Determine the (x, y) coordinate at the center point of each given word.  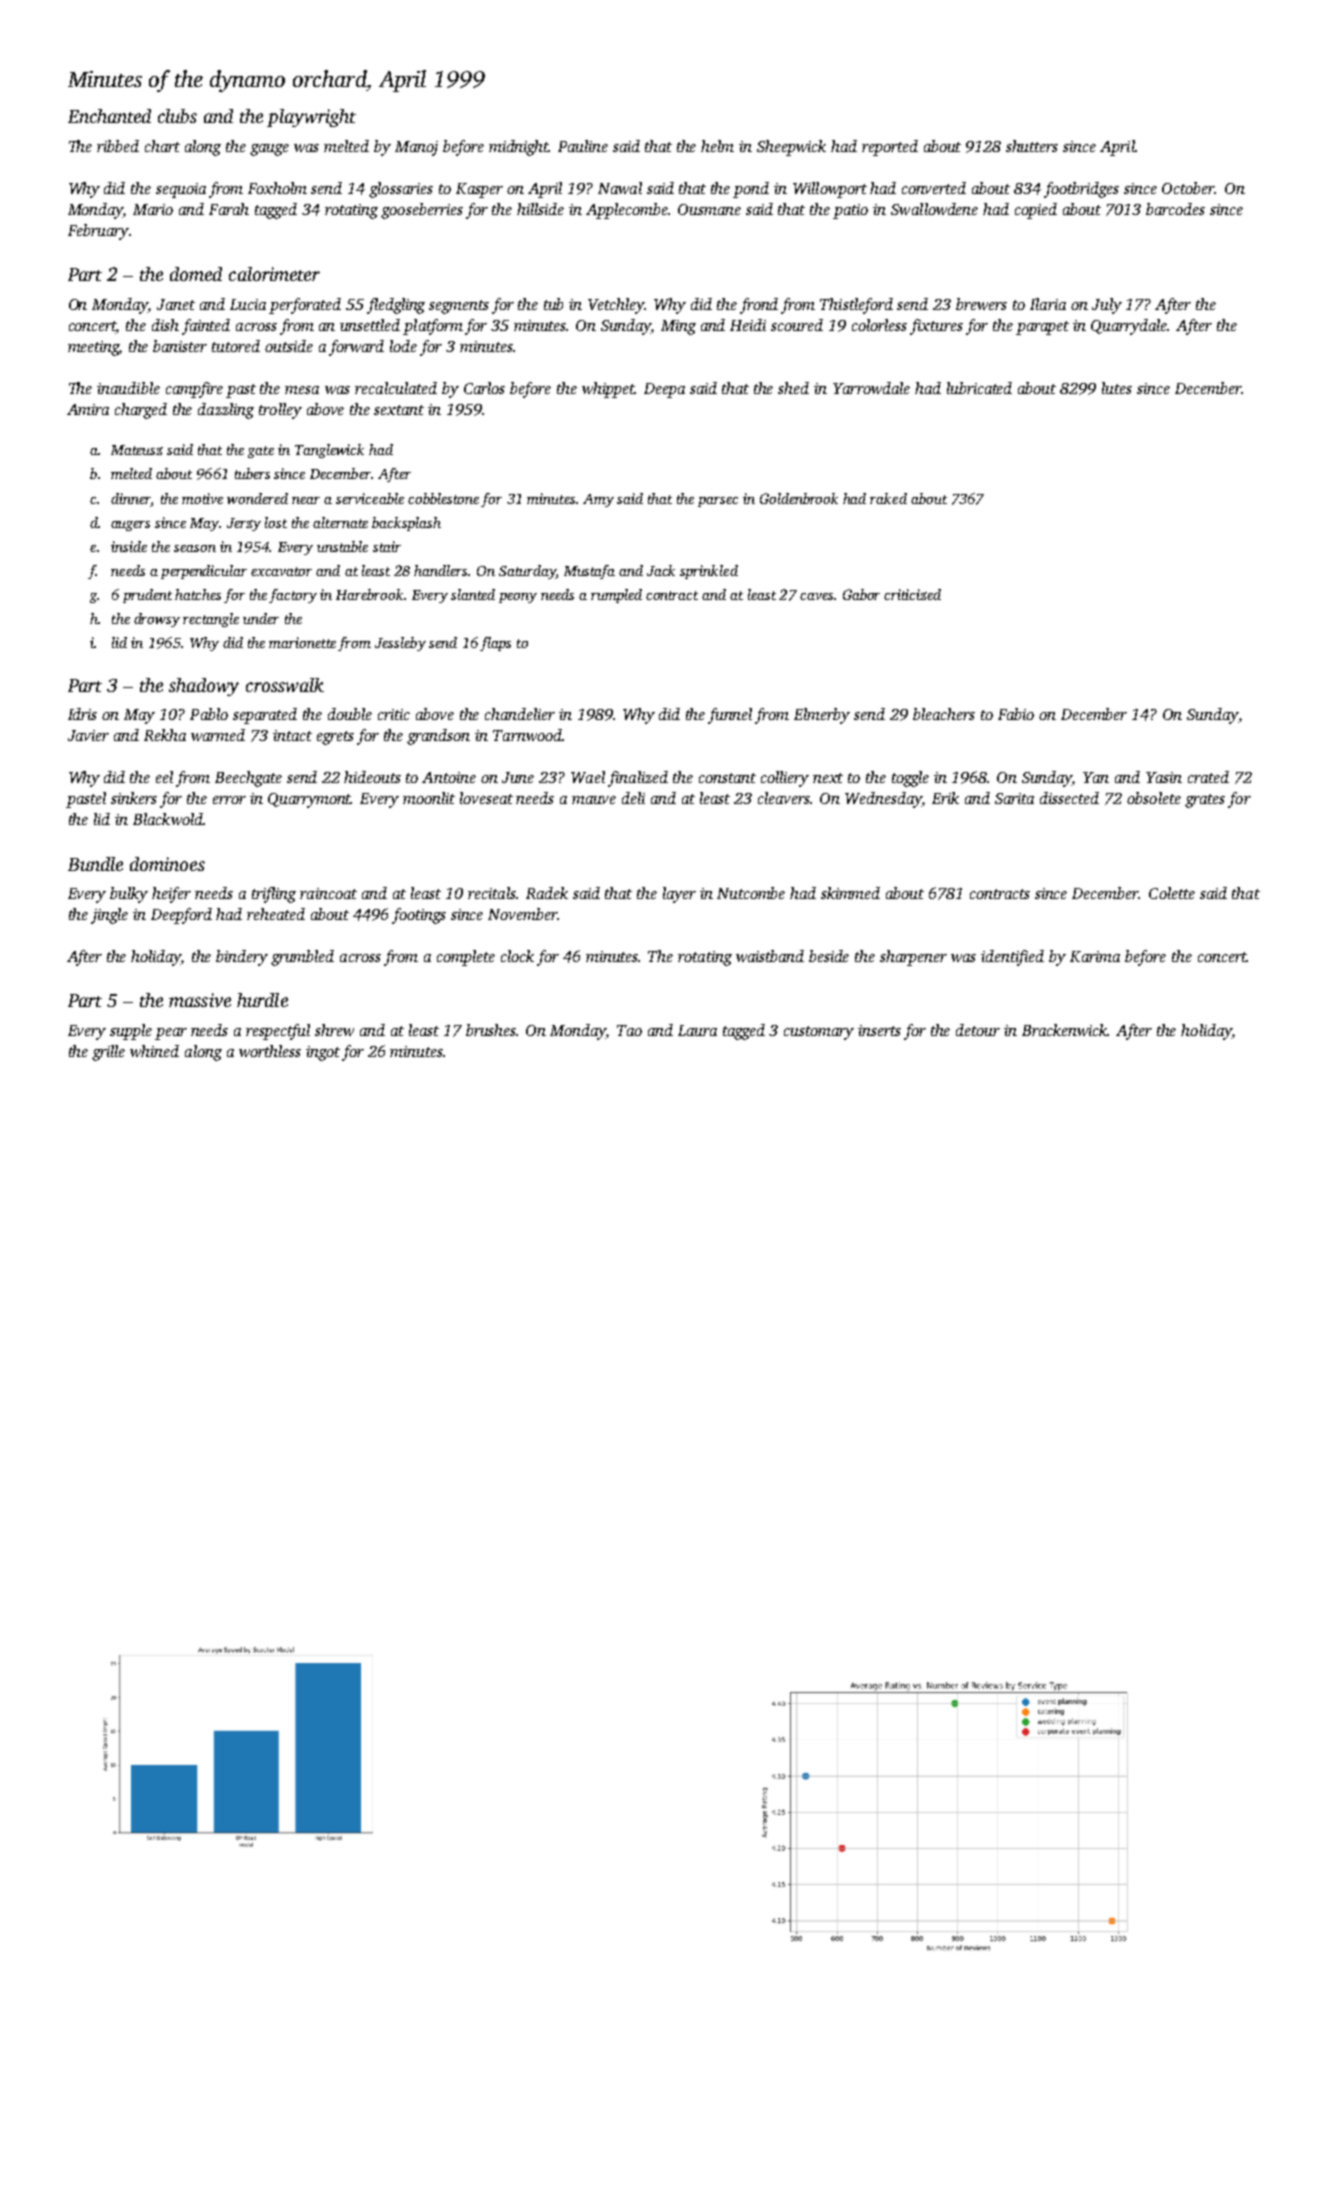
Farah (229, 209)
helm (717, 146)
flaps (495, 644)
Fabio (1016, 714)
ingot (323, 1053)
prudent (147, 596)
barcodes (1175, 209)
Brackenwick (1065, 1030)
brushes (491, 1030)
